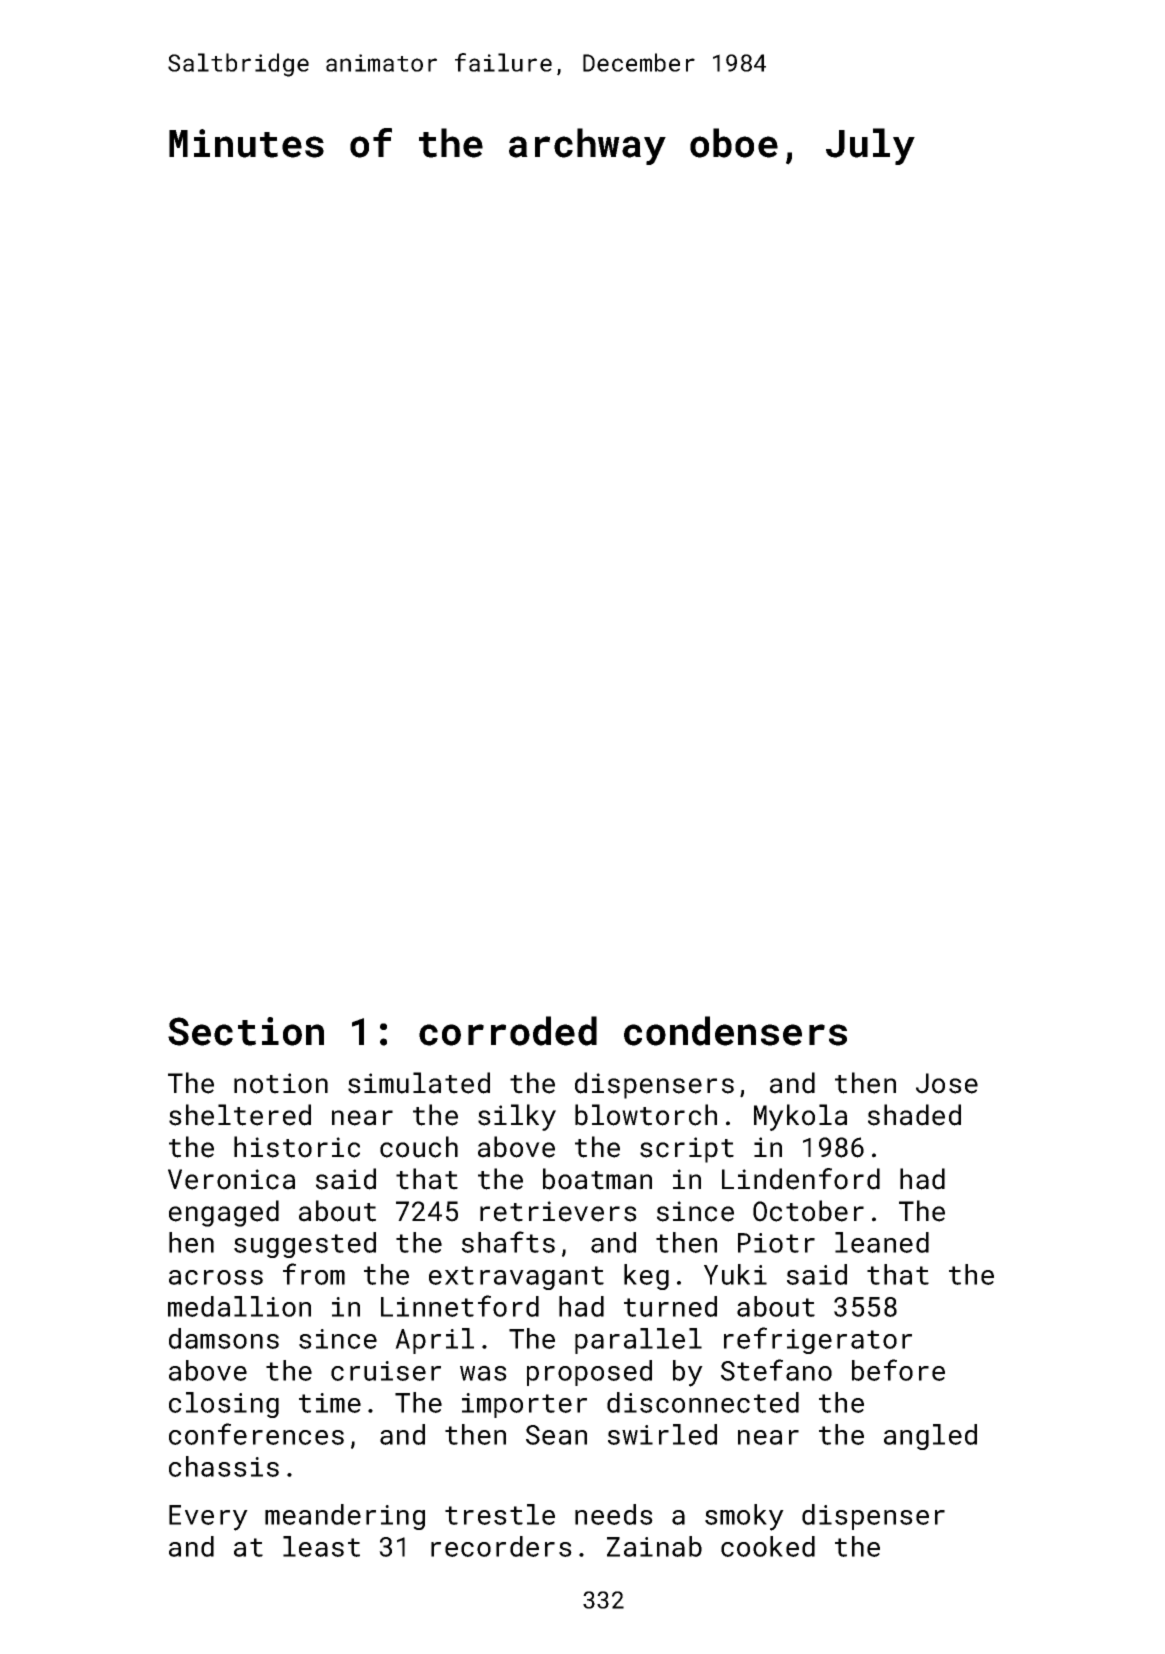 The height and width of the document is (1654, 1165). Describe the element at coordinates (614, 1514) in the document. I see `needs` at that location.
